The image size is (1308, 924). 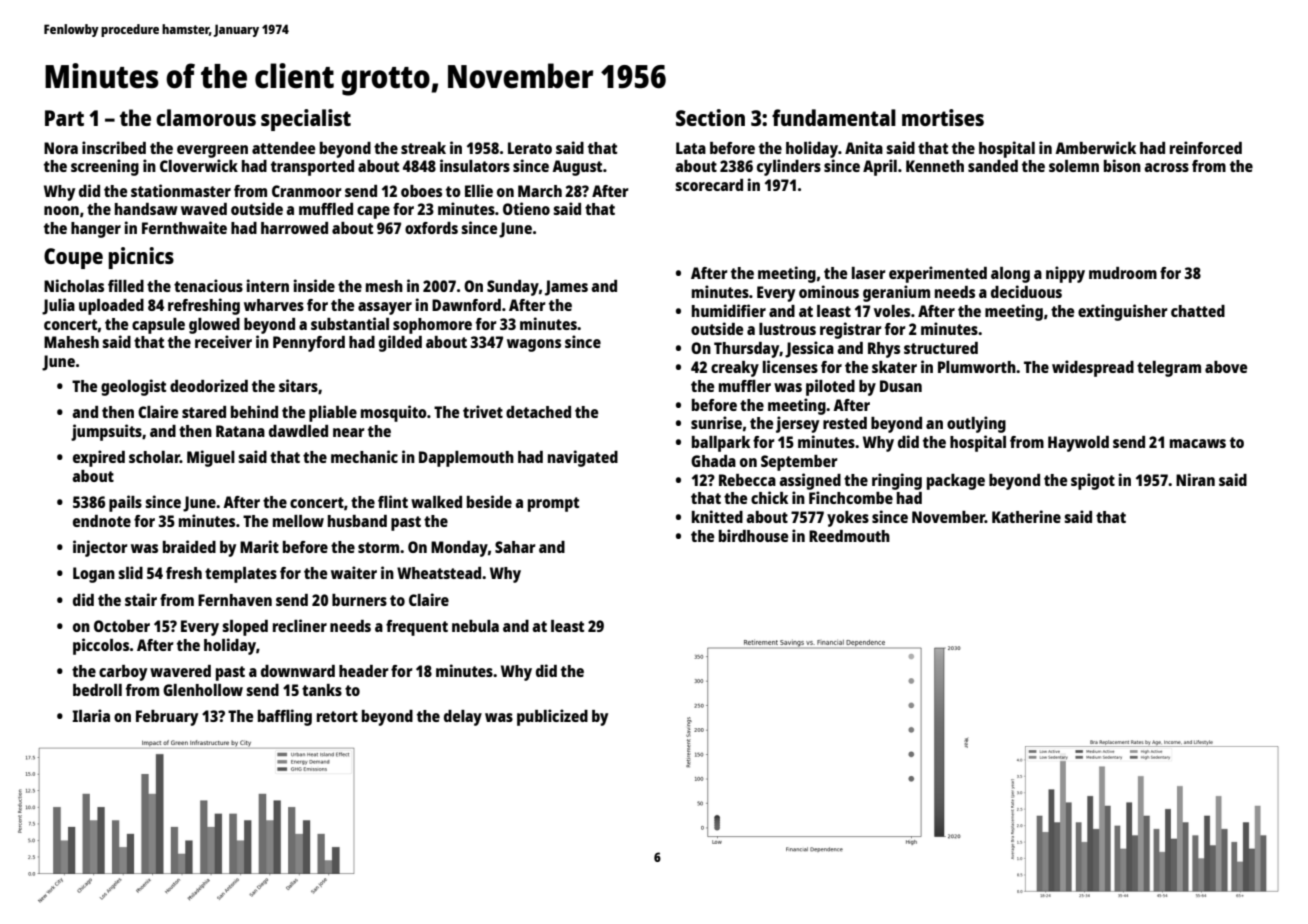 What do you see at coordinates (709, 185) in the document?
I see `scorecard` at bounding box center [709, 185].
